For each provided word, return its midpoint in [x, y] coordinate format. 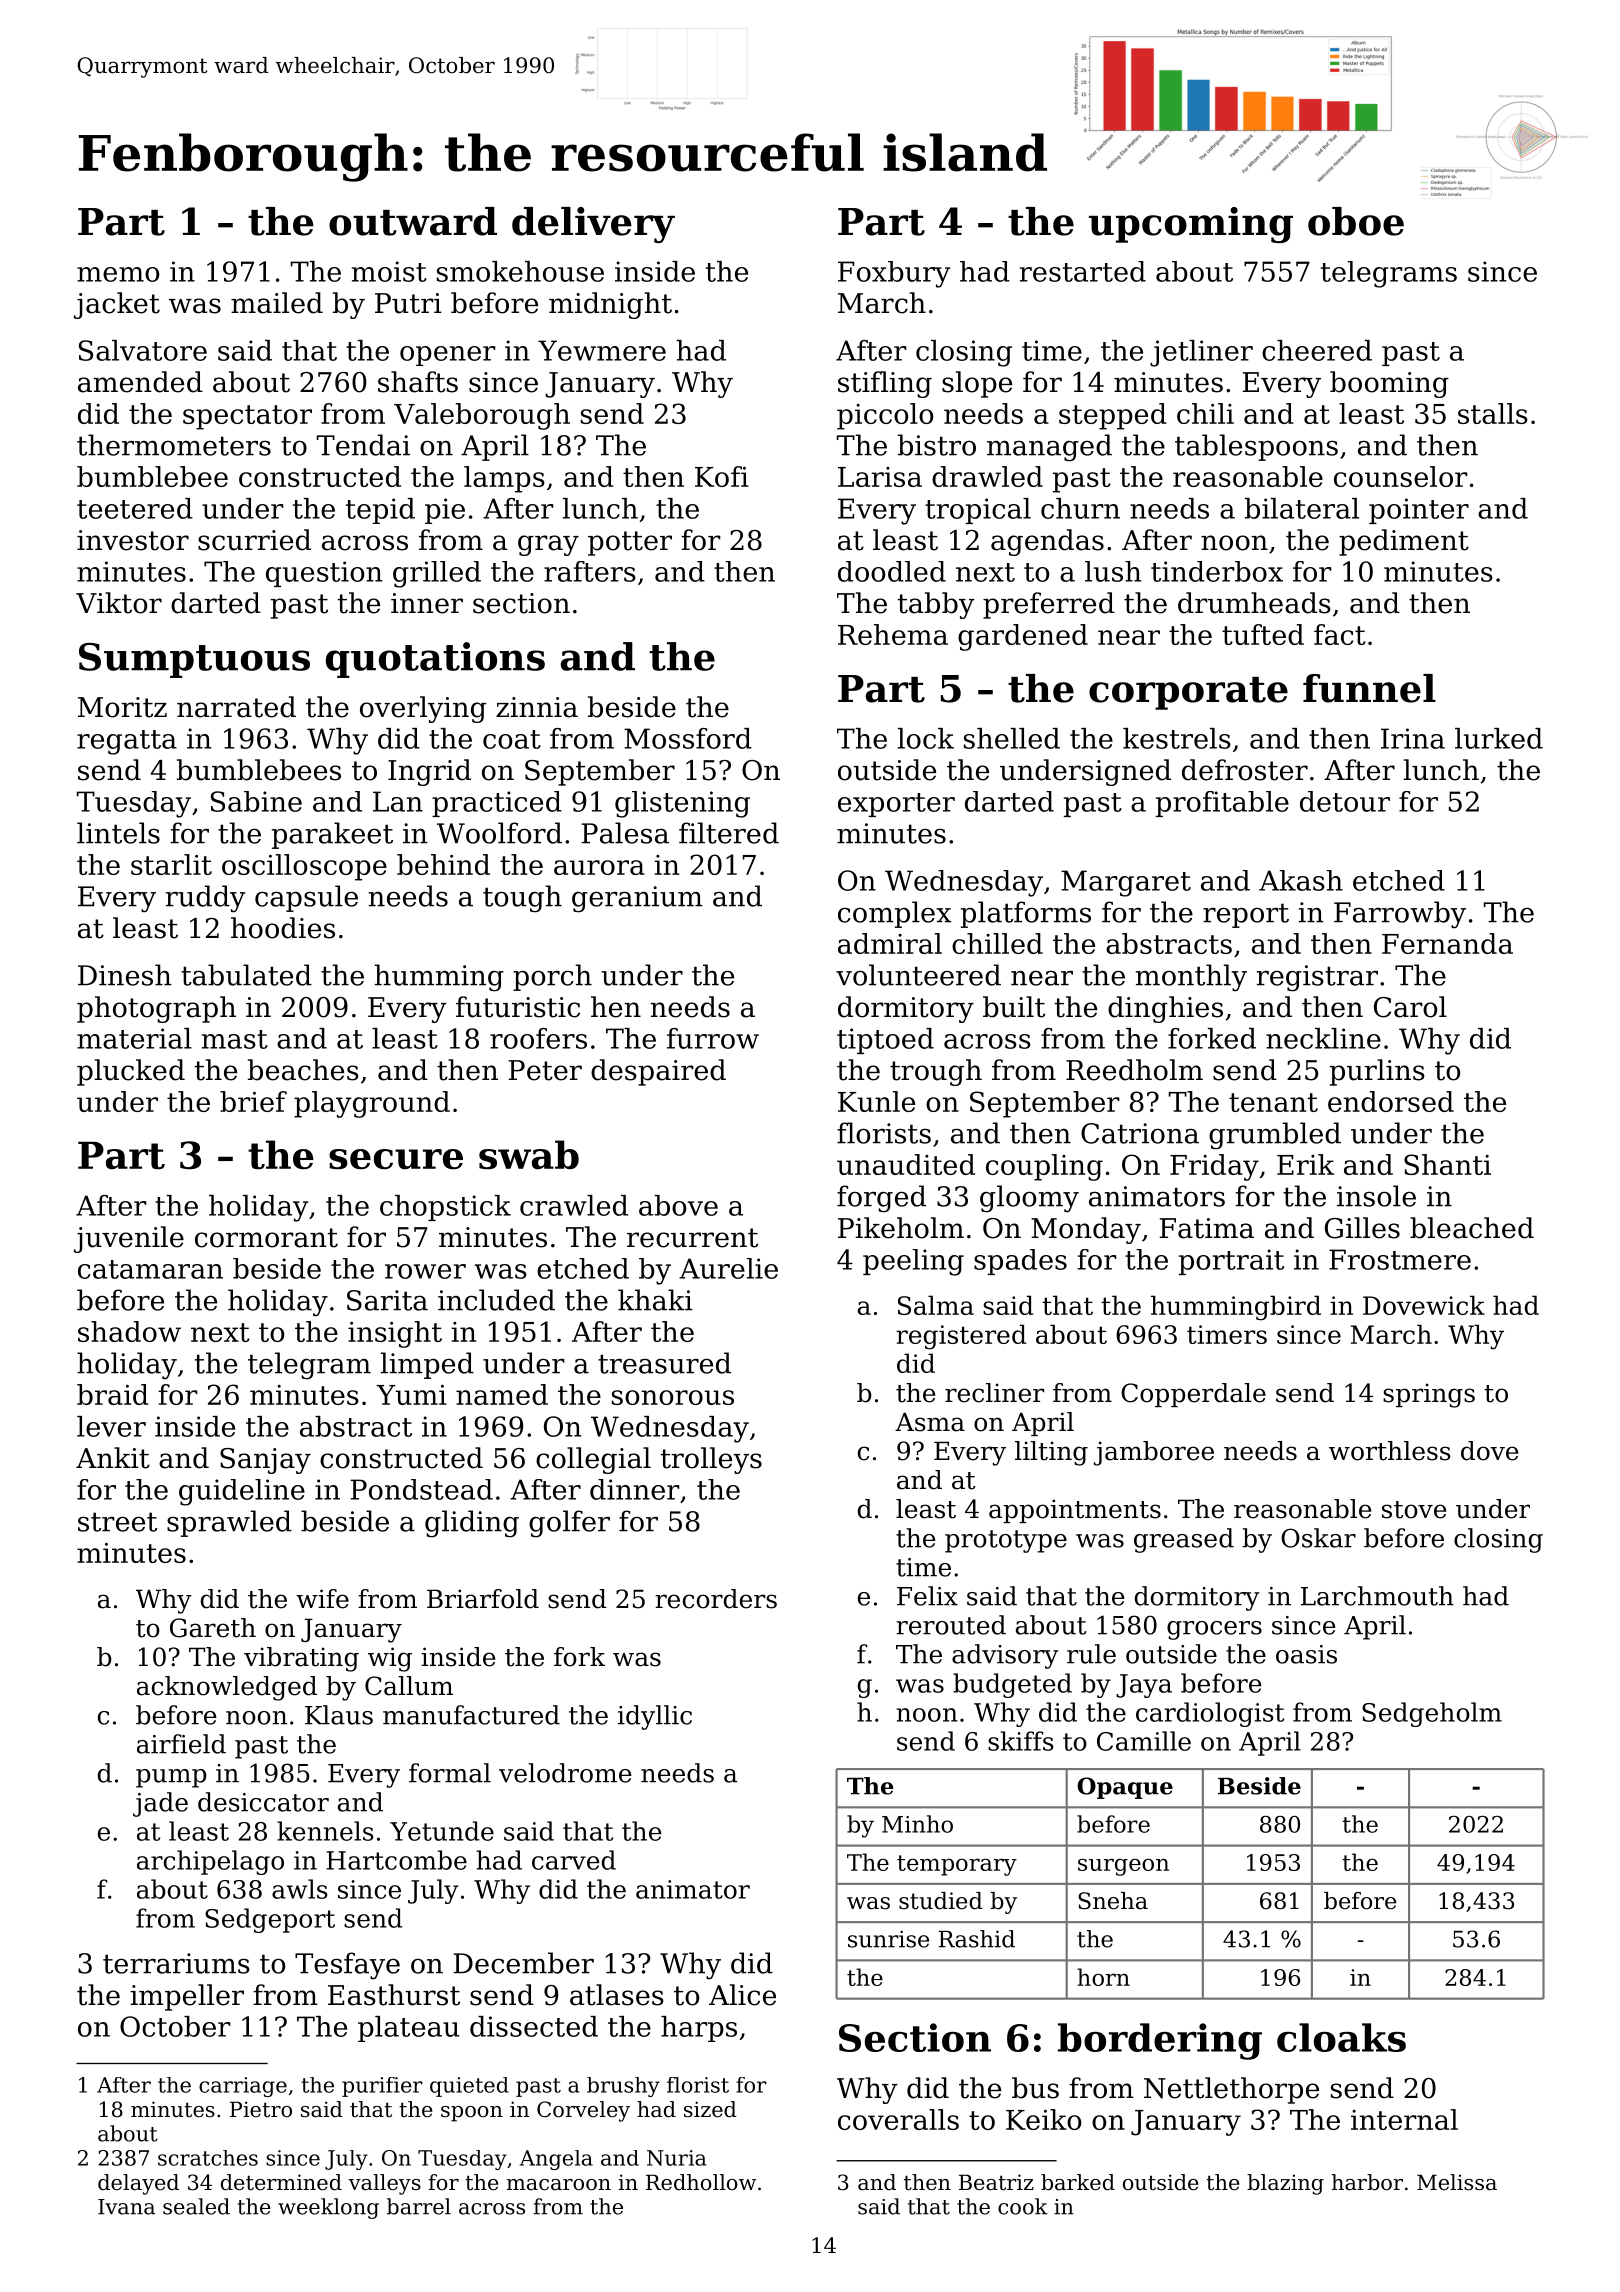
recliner [994, 1393]
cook [1023, 2206]
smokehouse [520, 271]
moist [389, 271]
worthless [1390, 1451]
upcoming [1191, 225]
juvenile [129, 1239]
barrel [419, 2206]
